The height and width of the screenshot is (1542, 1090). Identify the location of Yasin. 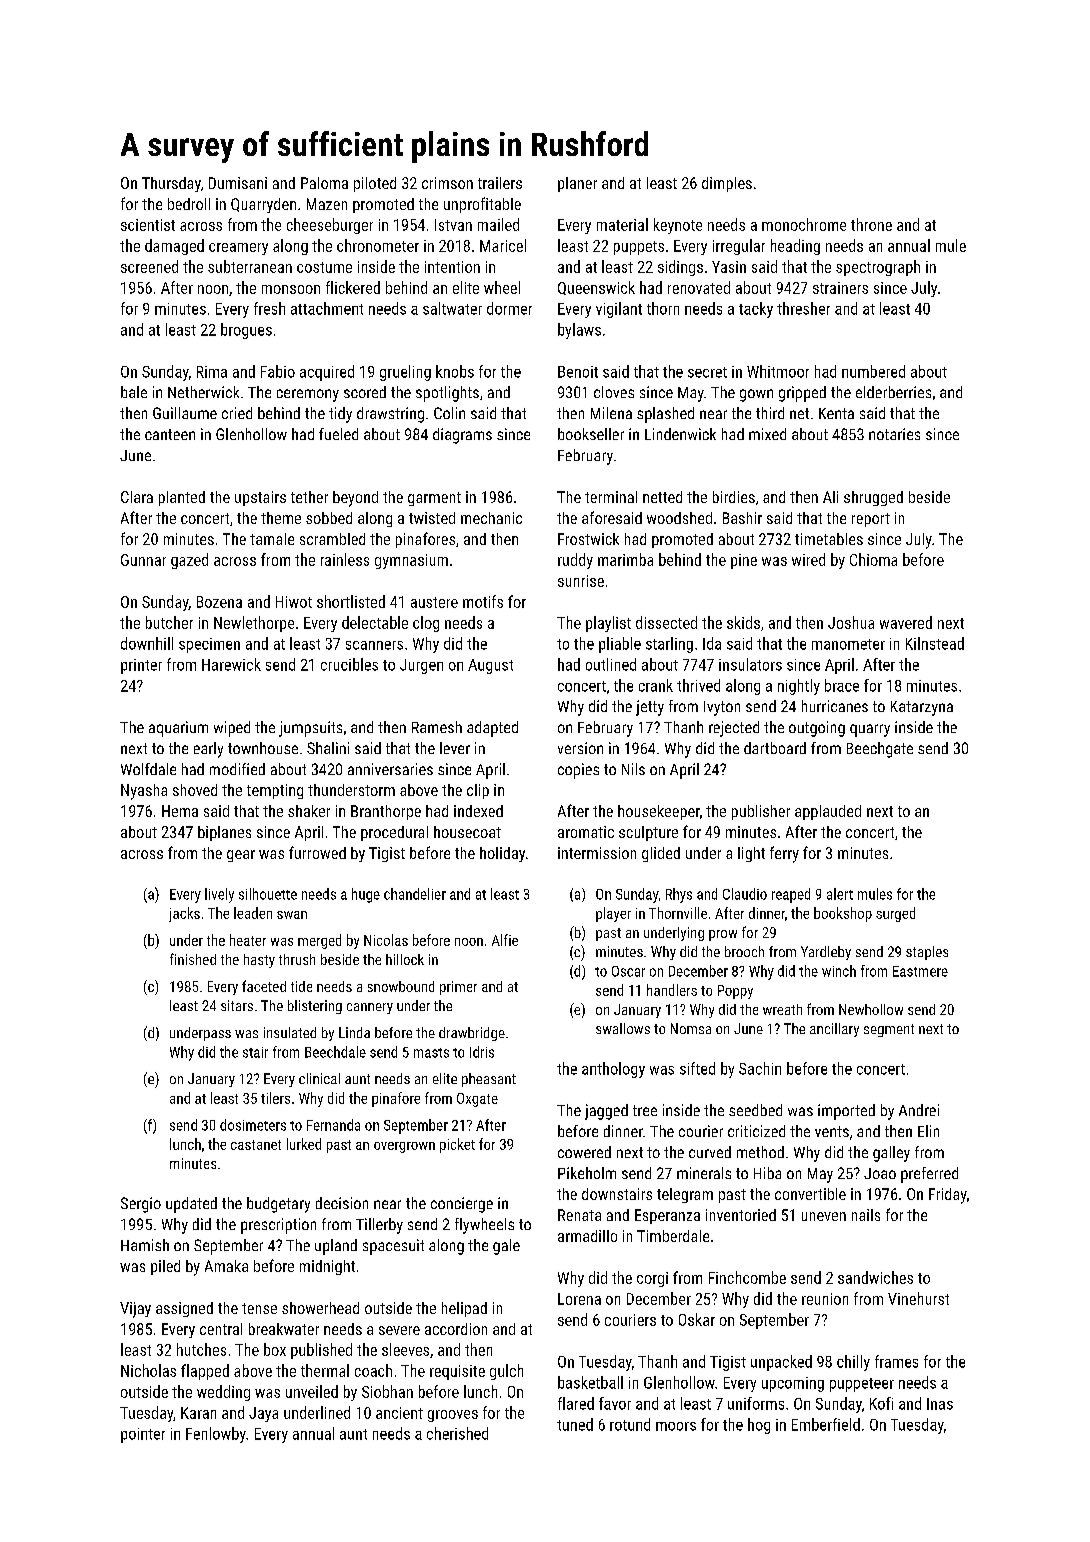
(729, 267).
